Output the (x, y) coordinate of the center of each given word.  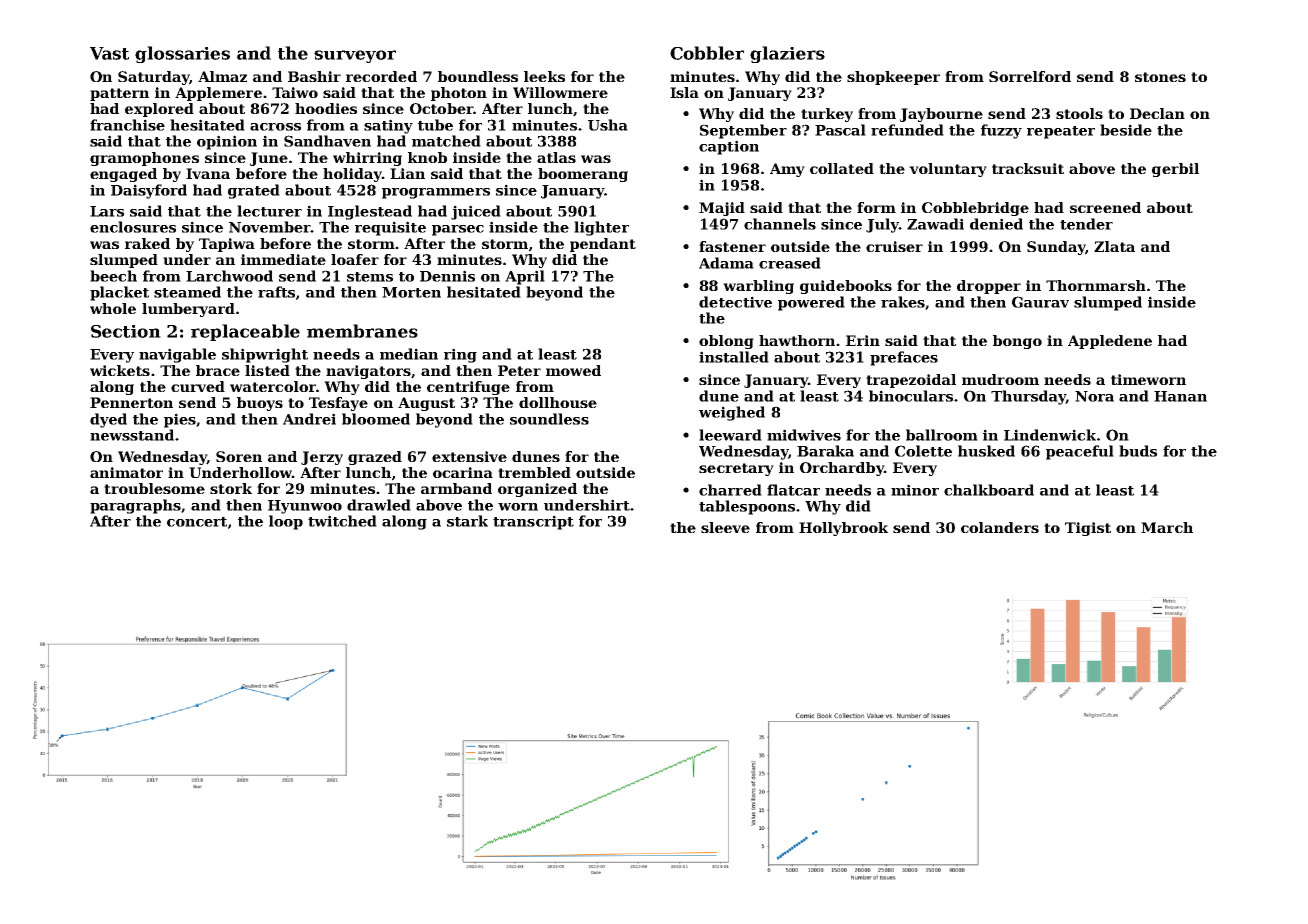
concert (197, 522)
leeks (544, 76)
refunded (907, 130)
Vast (109, 53)
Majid (722, 209)
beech (113, 276)
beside (1126, 130)
